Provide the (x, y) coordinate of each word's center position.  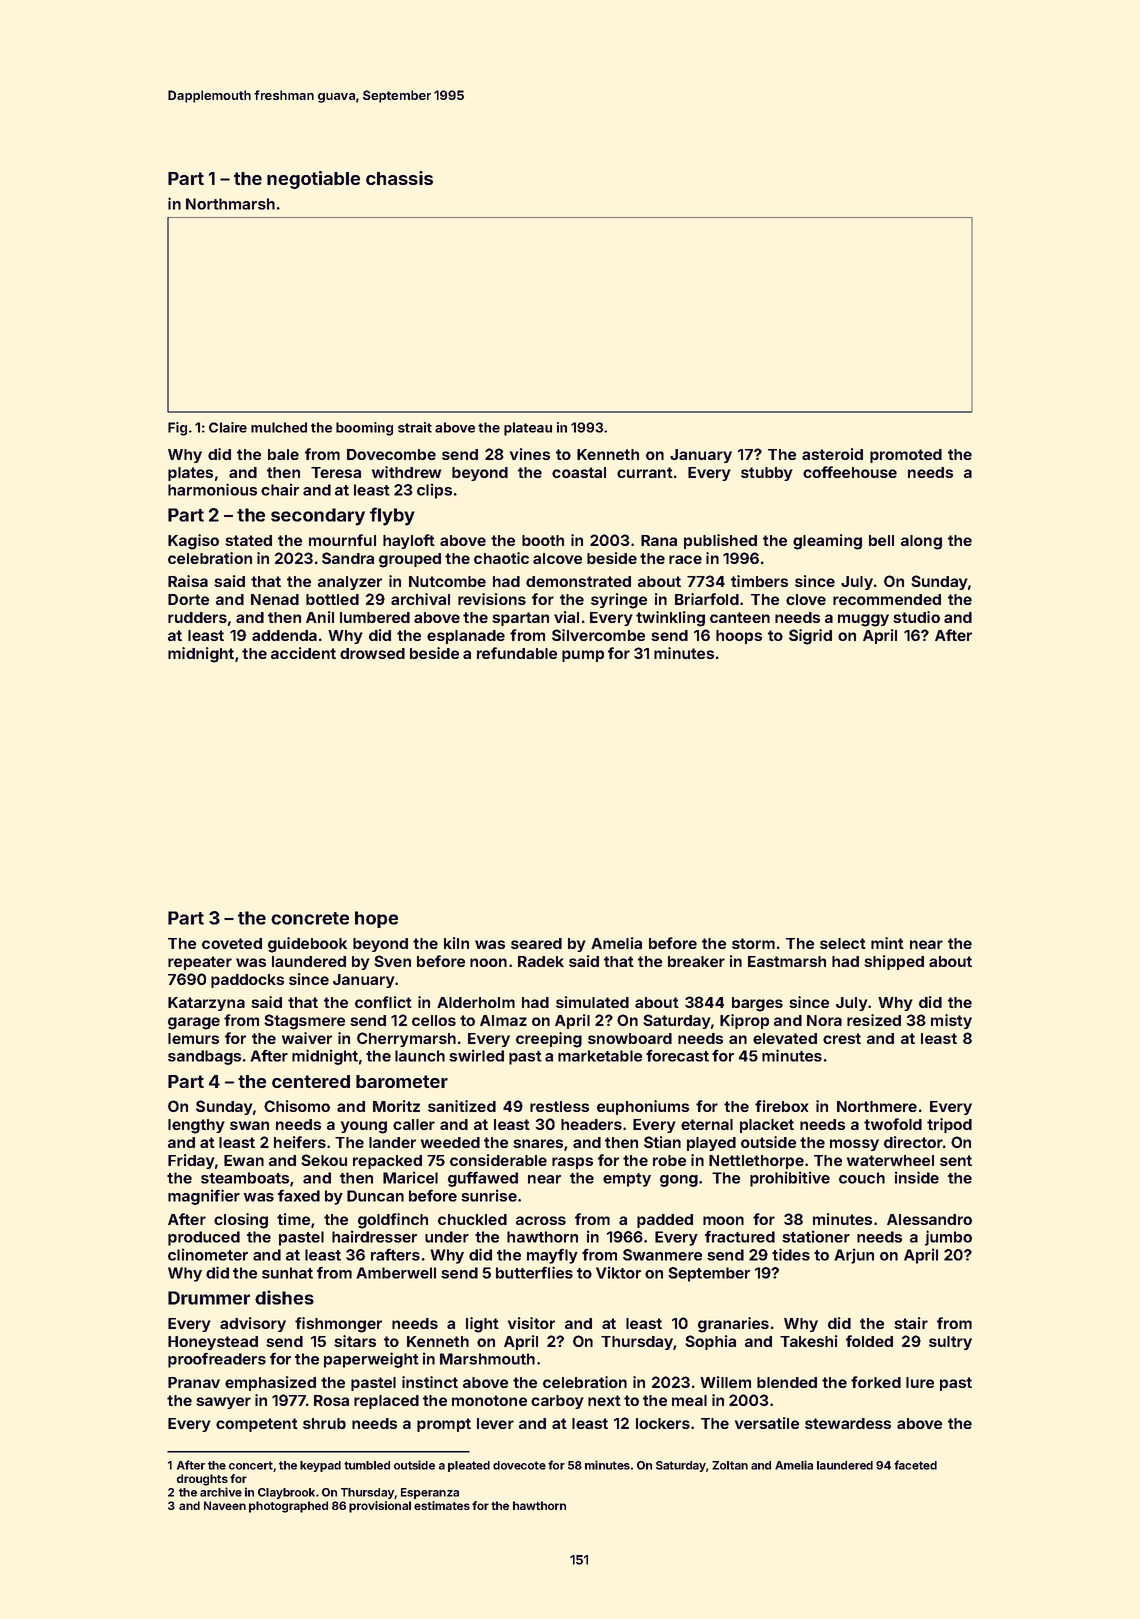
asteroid (832, 454)
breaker (696, 961)
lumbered (375, 617)
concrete (310, 918)
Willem (725, 1382)
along (921, 542)
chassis (399, 178)
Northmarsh (230, 204)
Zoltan (730, 1465)
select (843, 943)
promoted (906, 456)
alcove (557, 558)
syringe (619, 601)
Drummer (209, 1298)
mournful (342, 540)
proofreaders (217, 1360)
